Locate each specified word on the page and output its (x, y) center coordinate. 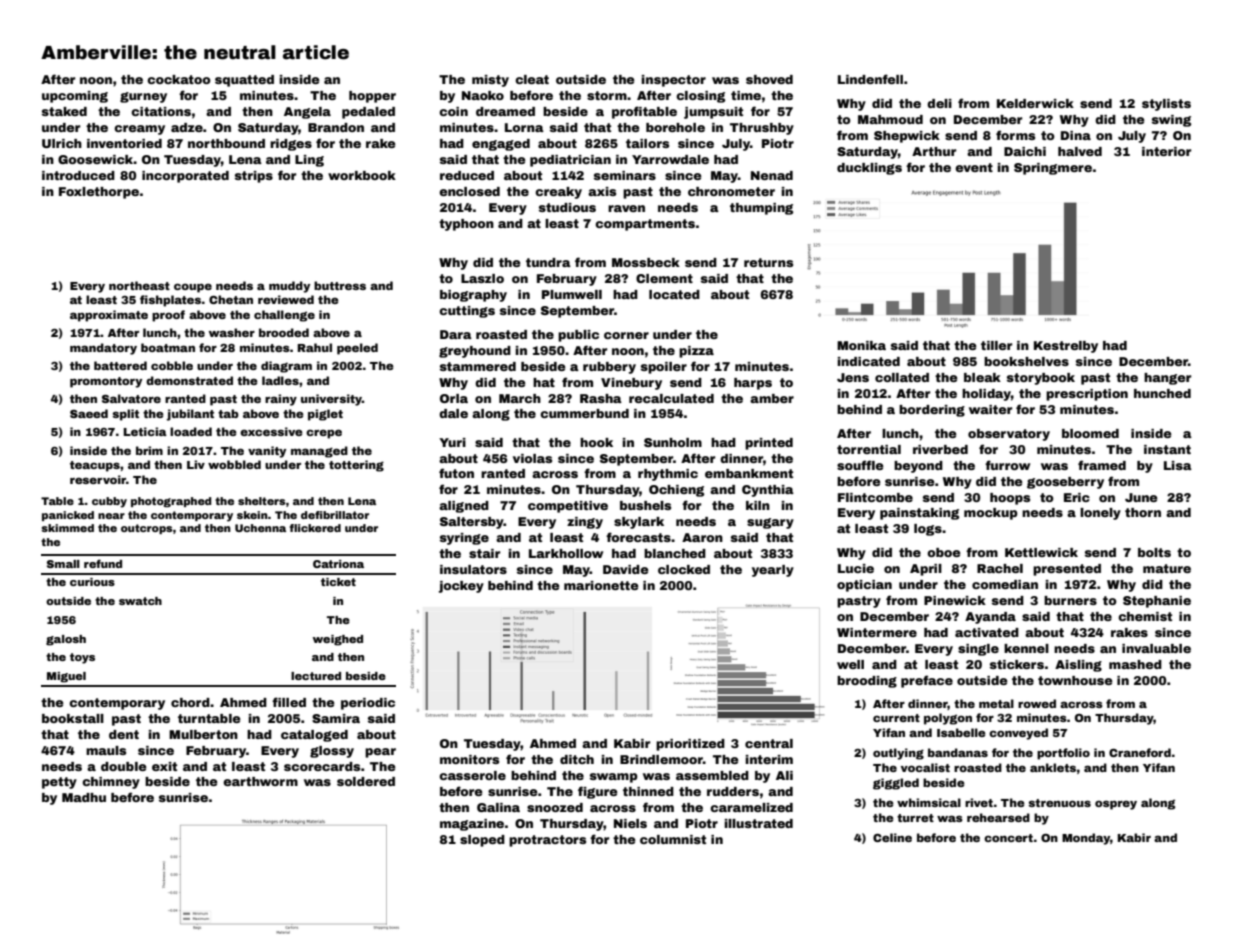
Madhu (84, 797)
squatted (244, 81)
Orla (454, 398)
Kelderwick (1035, 103)
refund (103, 563)
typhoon (466, 225)
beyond (918, 467)
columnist (673, 839)
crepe (324, 434)
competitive (568, 507)
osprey (1116, 805)
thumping (761, 209)
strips (254, 177)
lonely (1100, 514)
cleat (532, 79)
